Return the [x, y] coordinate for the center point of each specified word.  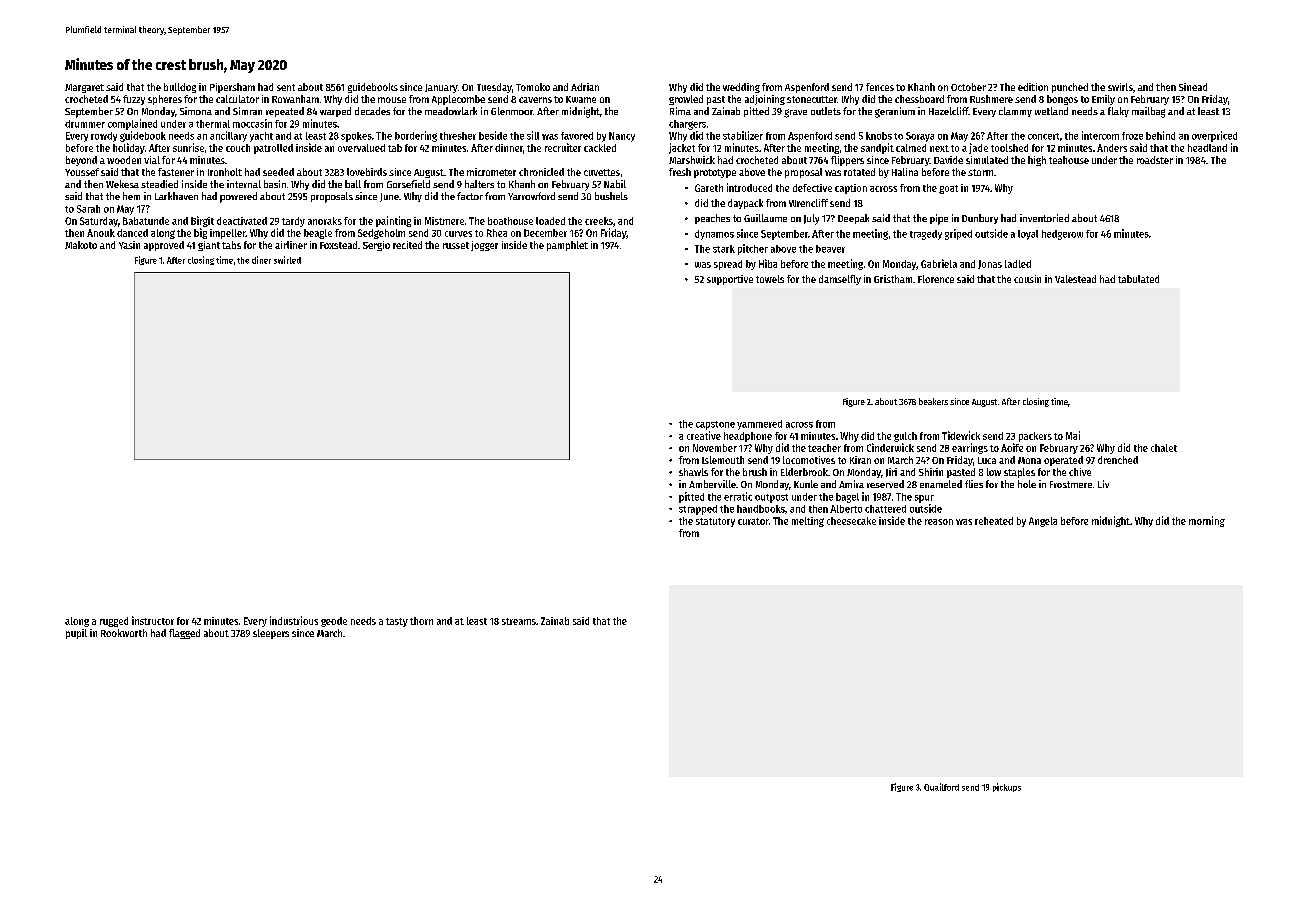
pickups [1007, 787]
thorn [421, 621]
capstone [715, 425]
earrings [970, 448]
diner [261, 260]
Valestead [1075, 279]
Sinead [1193, 87]
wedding [741, 88]
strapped [698, 510]
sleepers [271, 634]
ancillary [228, 136]
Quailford [941, 787]
